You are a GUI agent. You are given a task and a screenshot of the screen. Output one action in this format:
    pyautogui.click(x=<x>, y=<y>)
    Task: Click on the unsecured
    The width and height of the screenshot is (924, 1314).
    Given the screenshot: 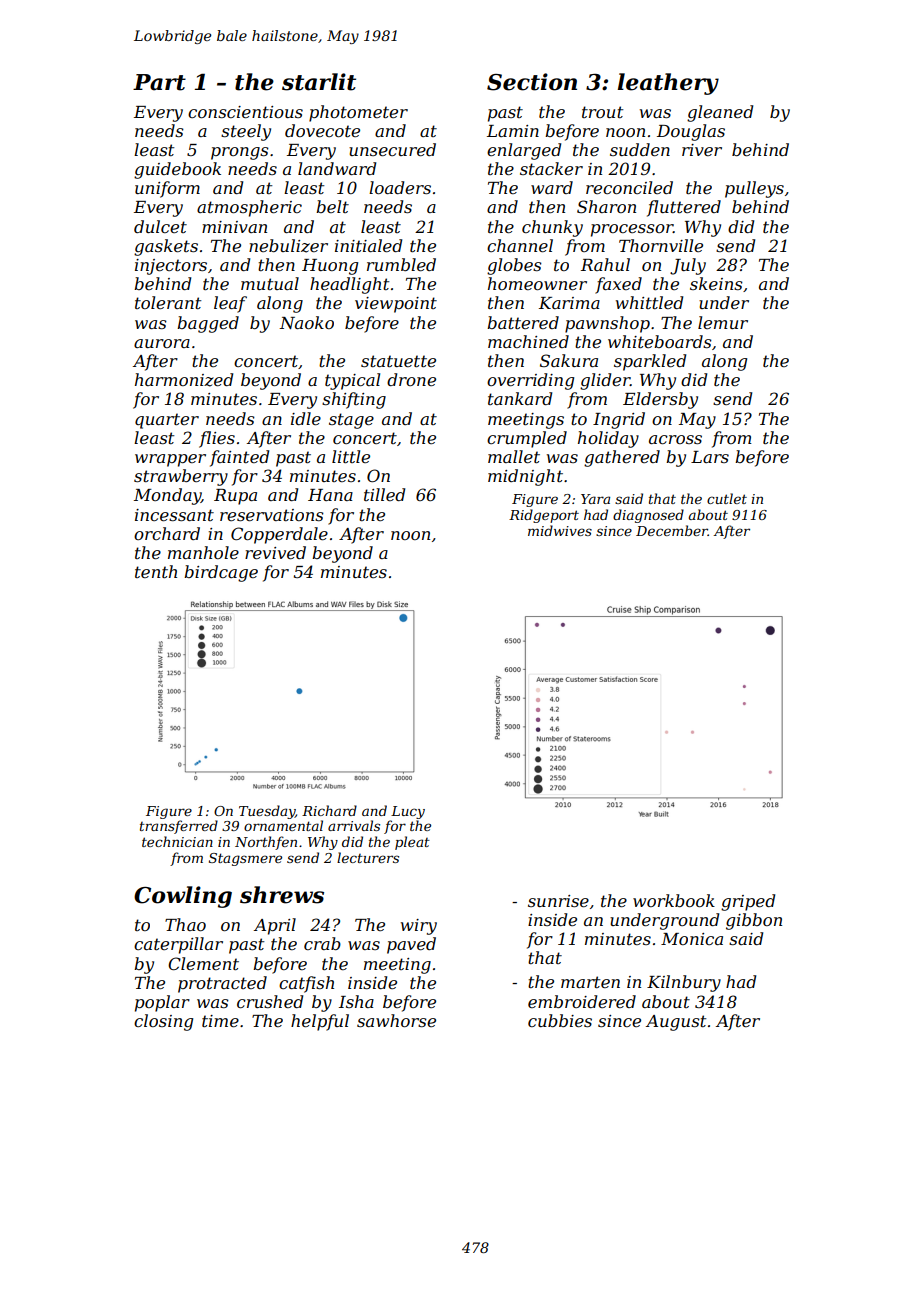 What is the action you would take?
    pyautogui.click(x=392, y=149)
